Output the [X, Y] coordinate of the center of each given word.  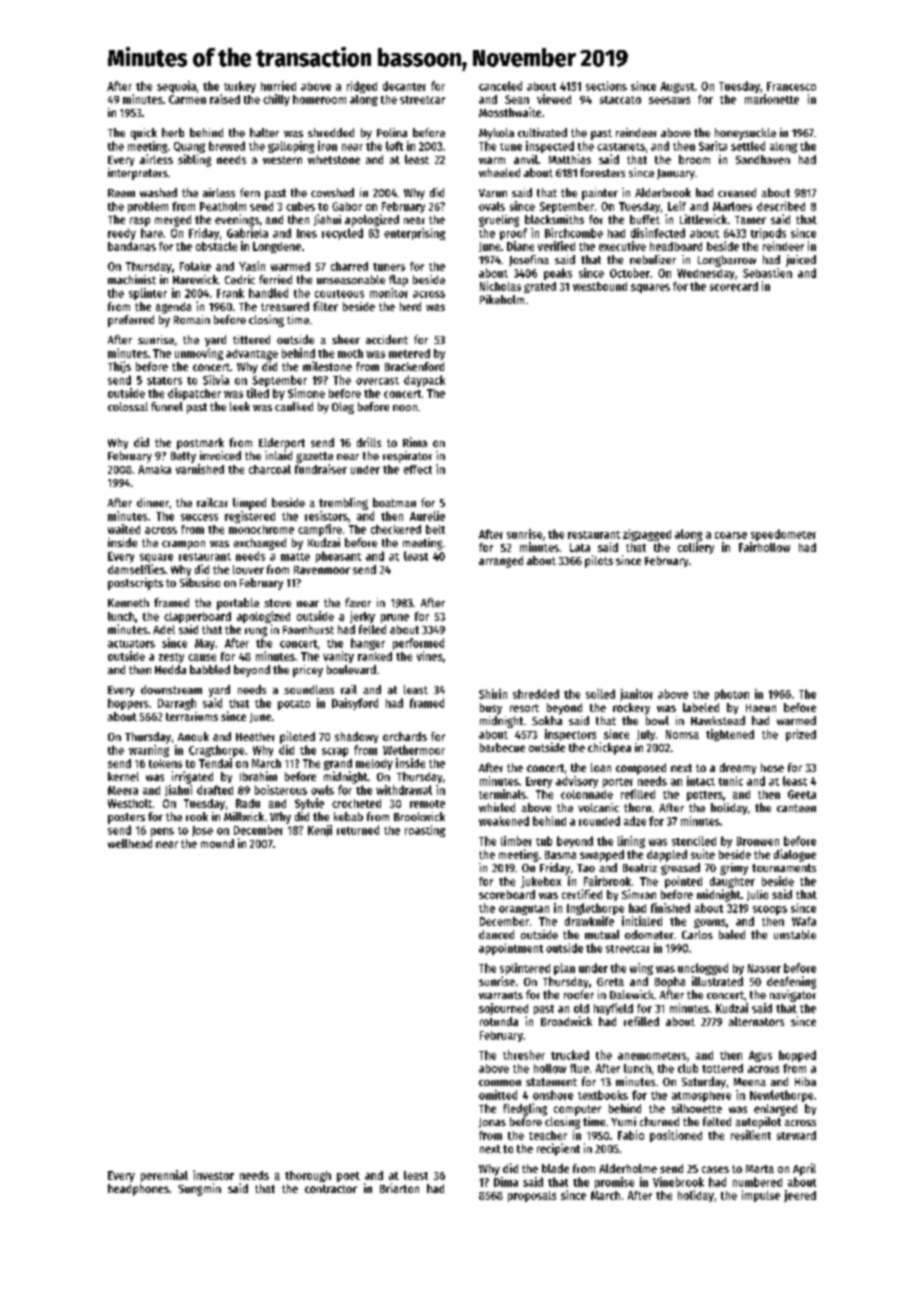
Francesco [791, 86]
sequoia [176, 87]
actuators [131, 644]
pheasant [338, 557]
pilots [599, 561]
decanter [404, 86]
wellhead [130, 843]
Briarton [399, 1188]
